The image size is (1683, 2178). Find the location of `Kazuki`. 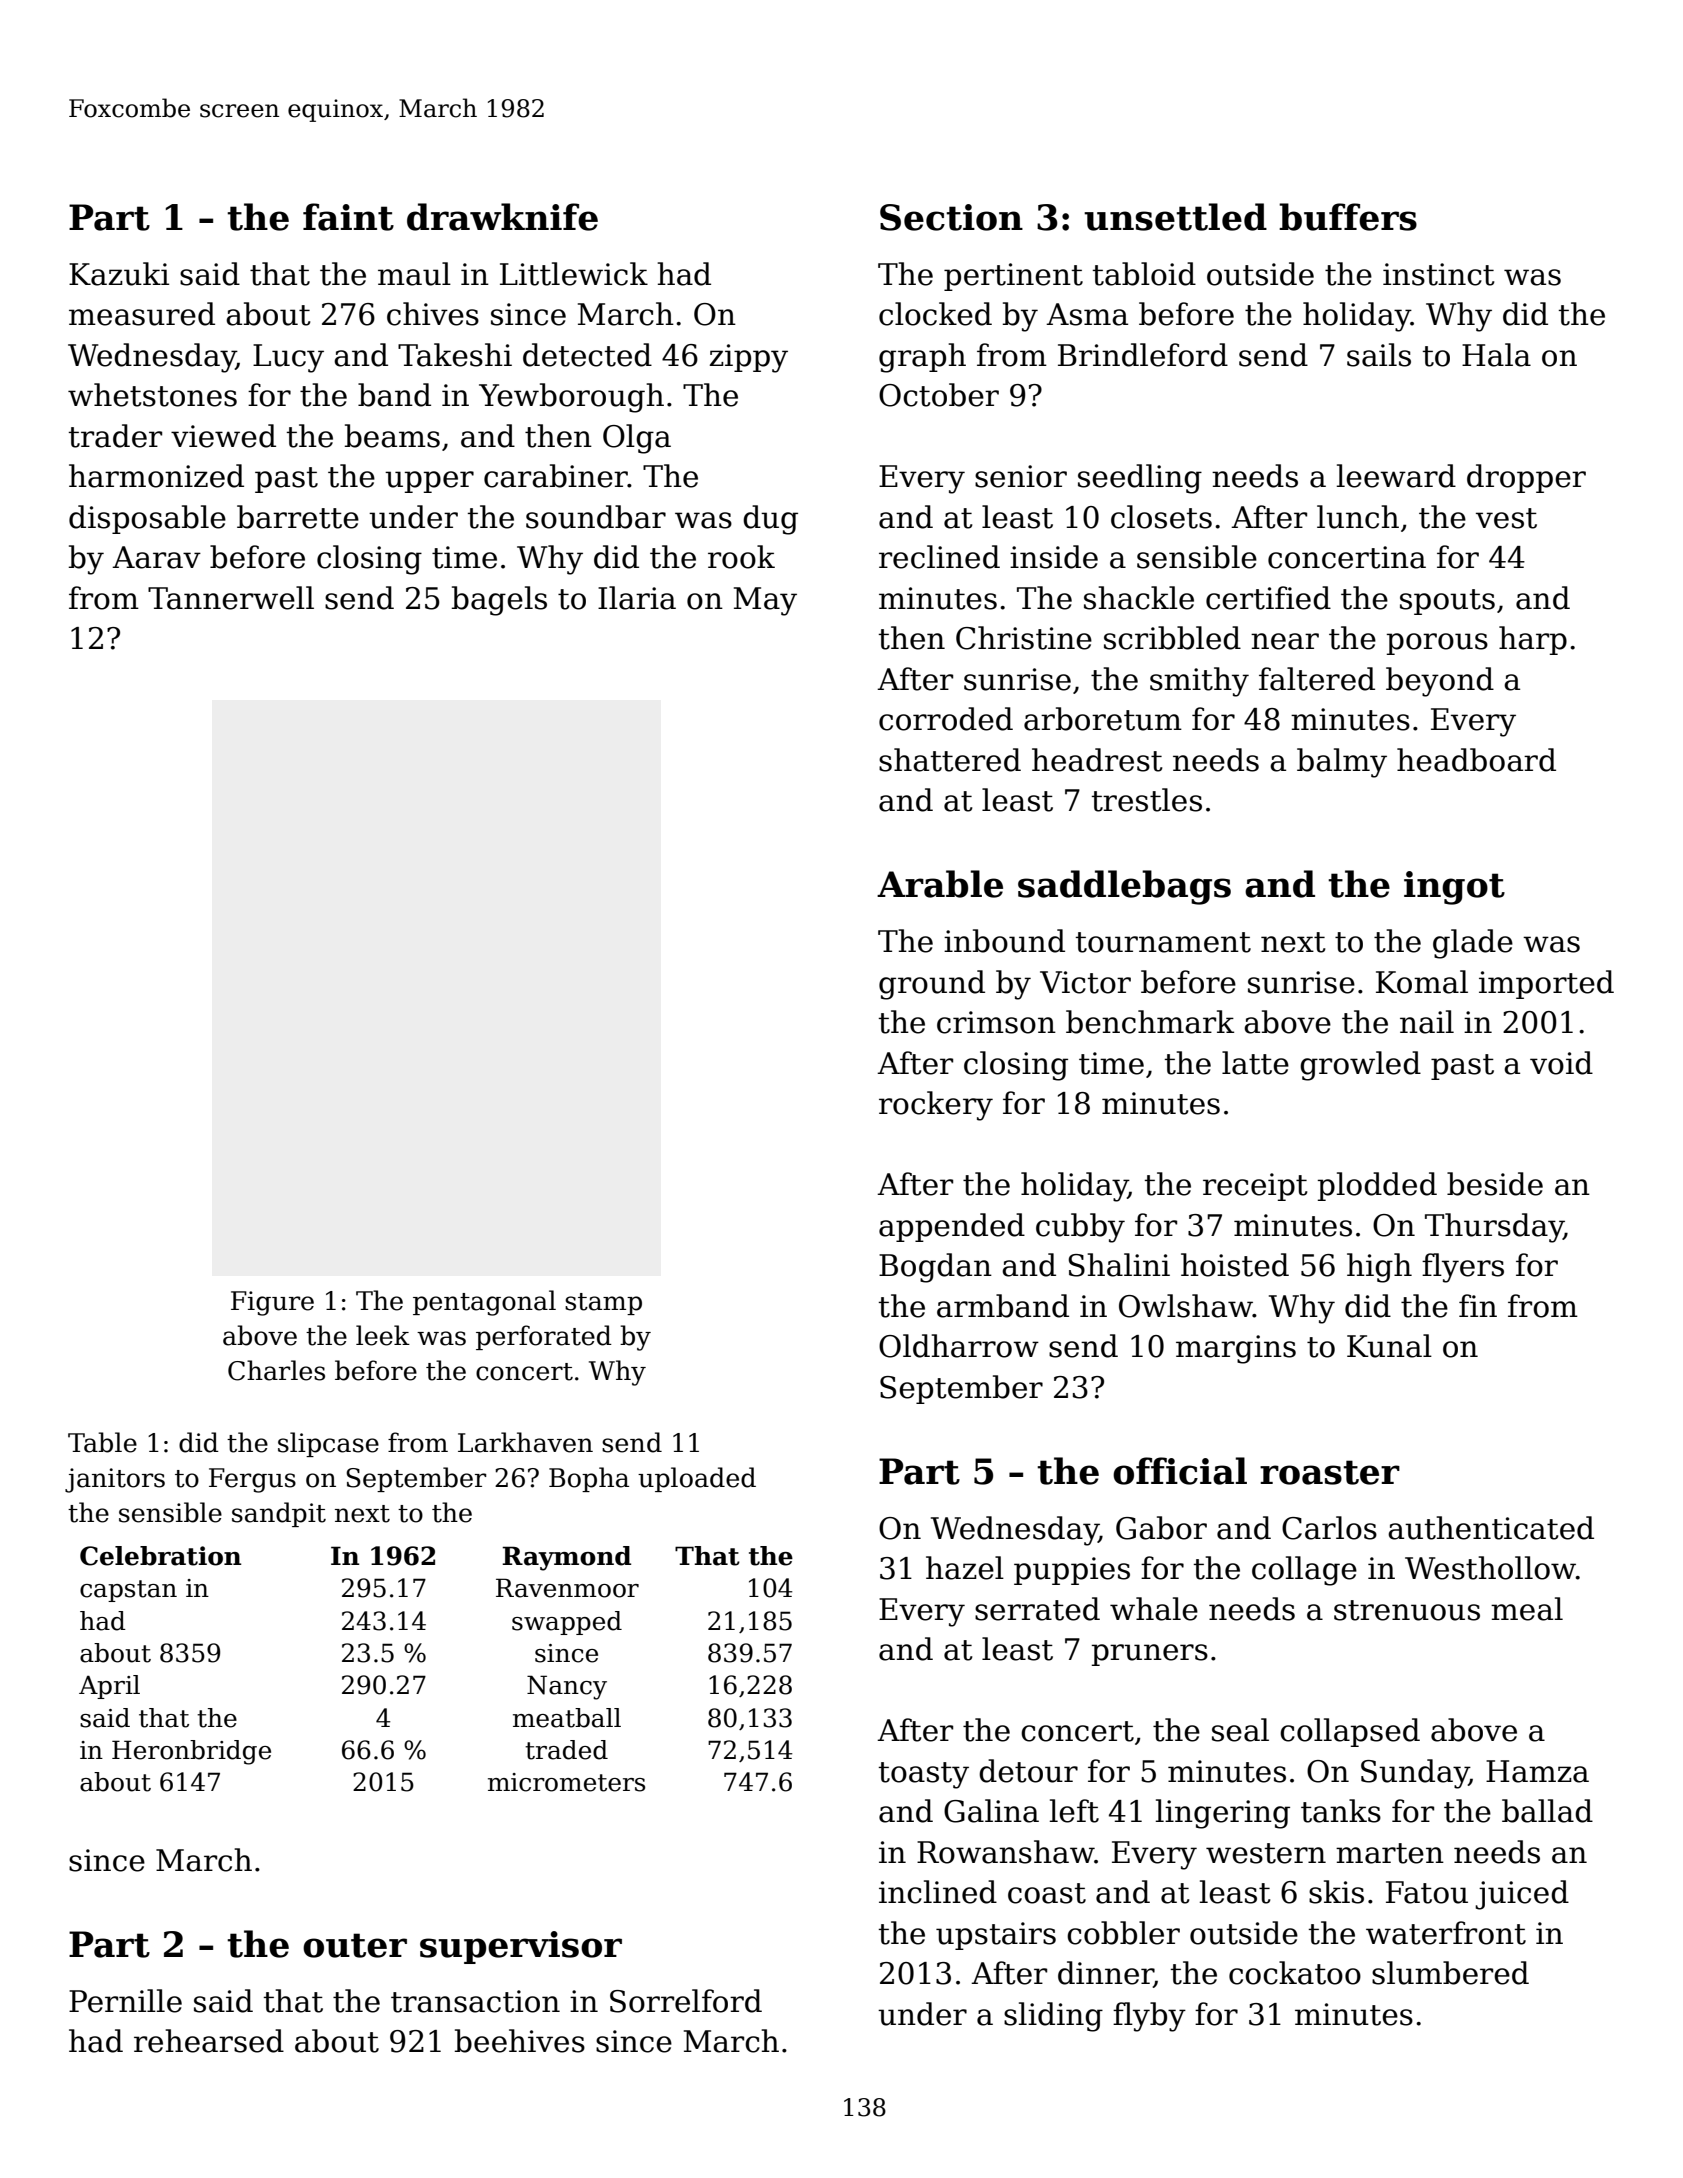

Kazuki is located at coordinates (119, 274).
